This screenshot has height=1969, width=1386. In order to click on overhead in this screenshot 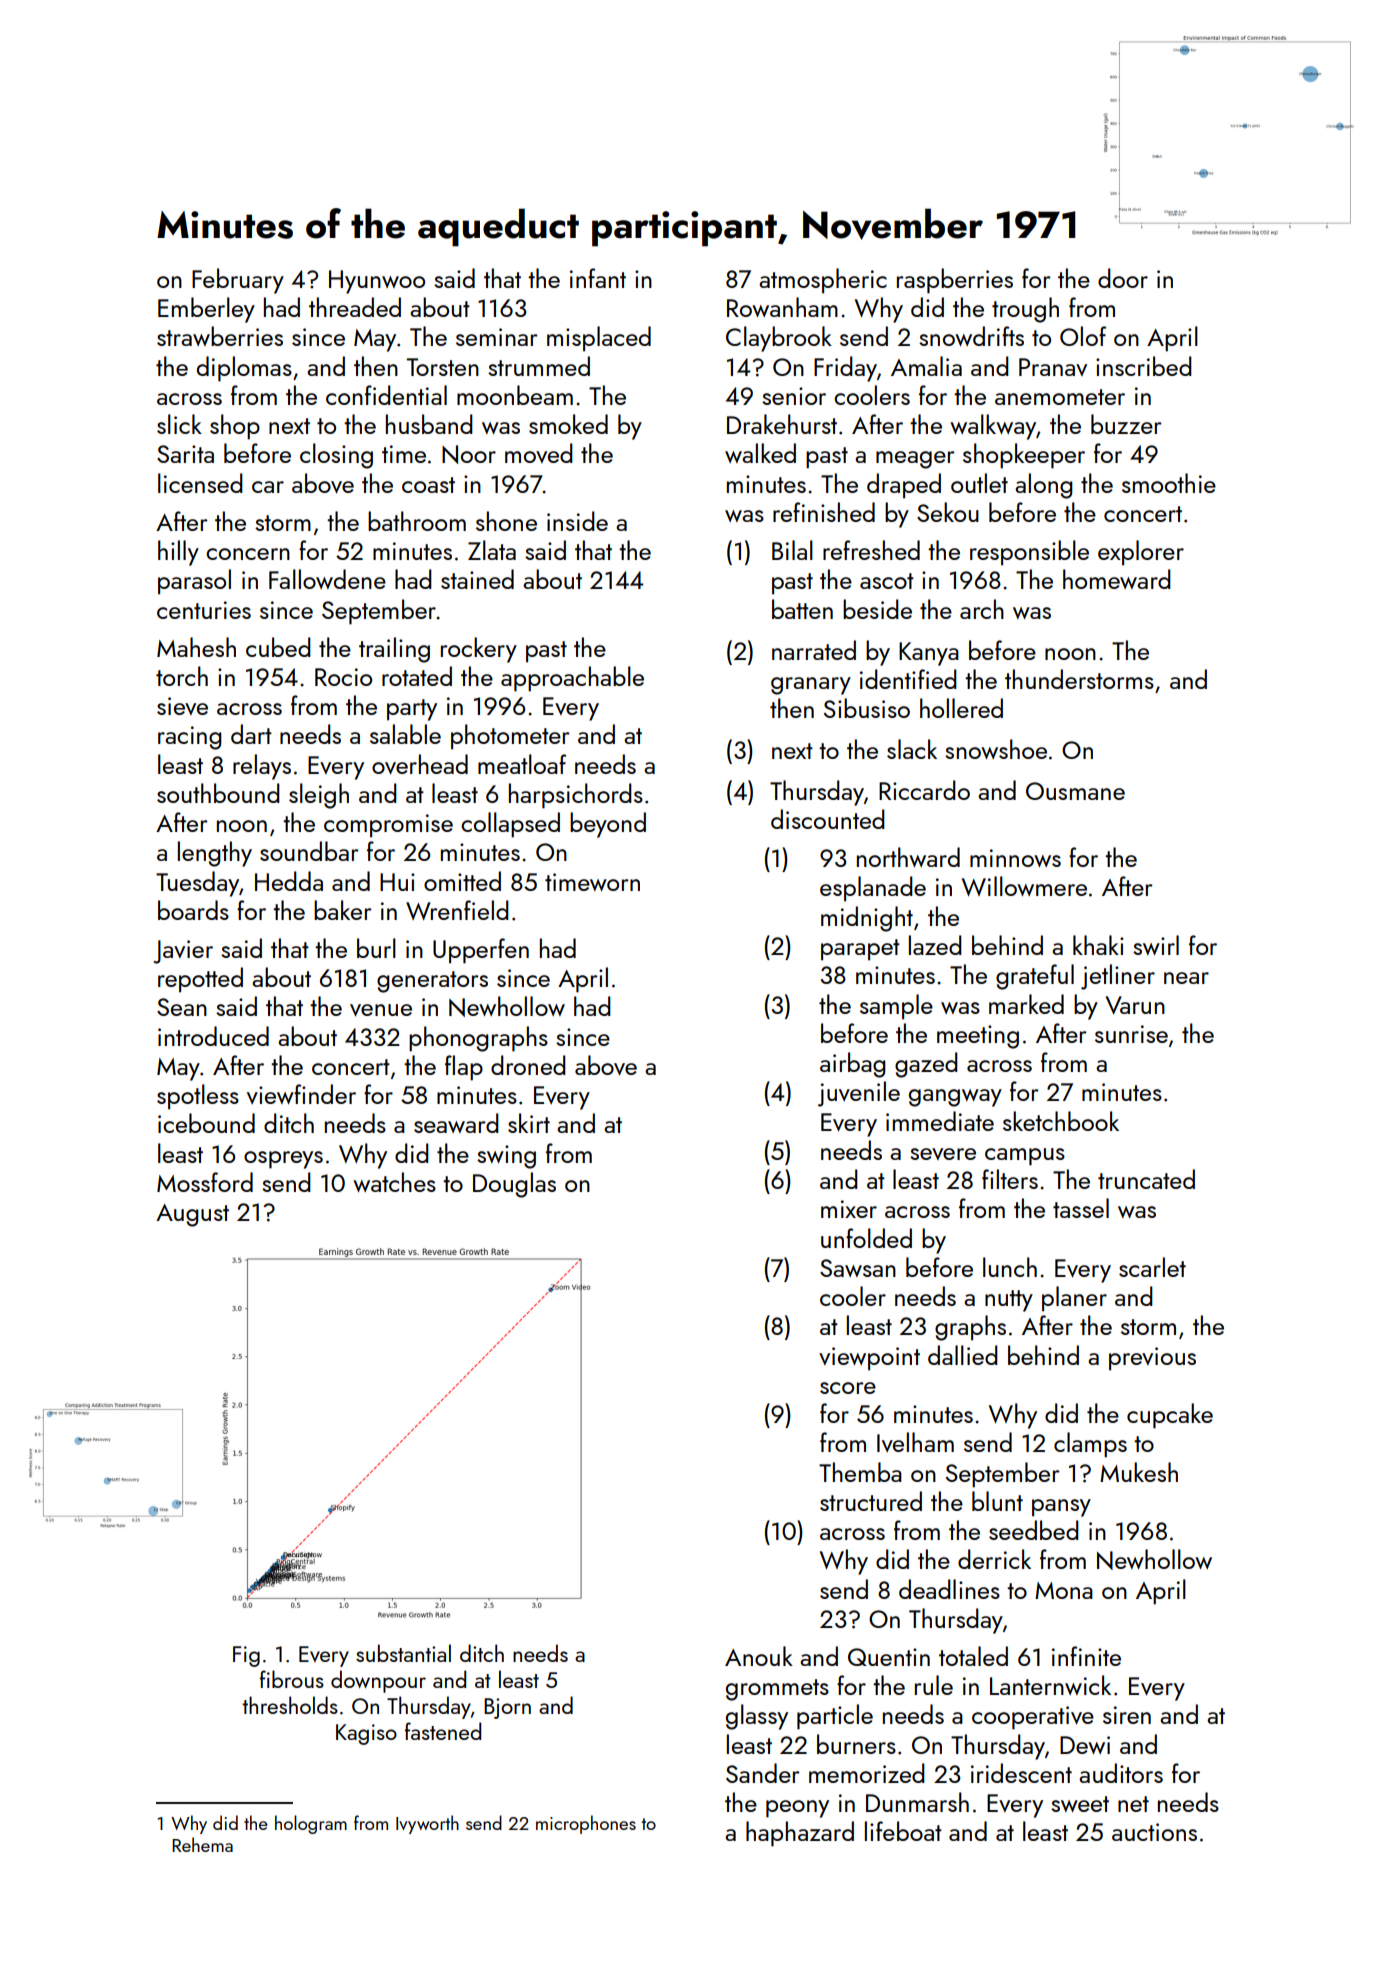, I will do `click(420, 764)`.
